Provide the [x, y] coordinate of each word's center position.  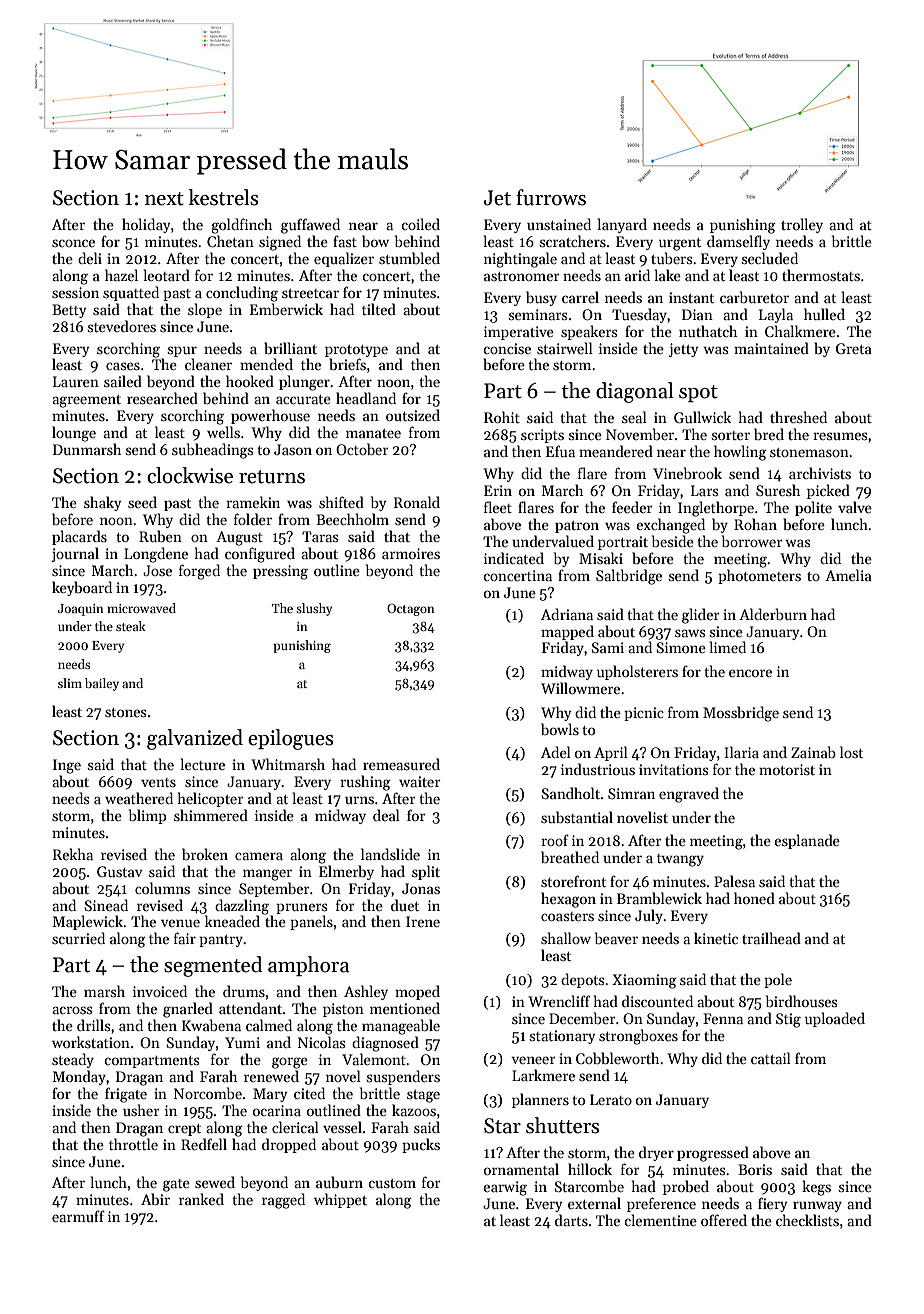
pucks [421, 1145]
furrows [551, 197]
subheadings [212, 451]
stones [125, 712]
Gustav [120, 871]
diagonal [635, 392]
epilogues [291, 739]
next [164, 199]
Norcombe [208, 1093]
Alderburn [773, 614]
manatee [373, 433]
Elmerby [346, 872]
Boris [755, 1169]
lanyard [622, 225]
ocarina [277, 1110]
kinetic [716, 938]
